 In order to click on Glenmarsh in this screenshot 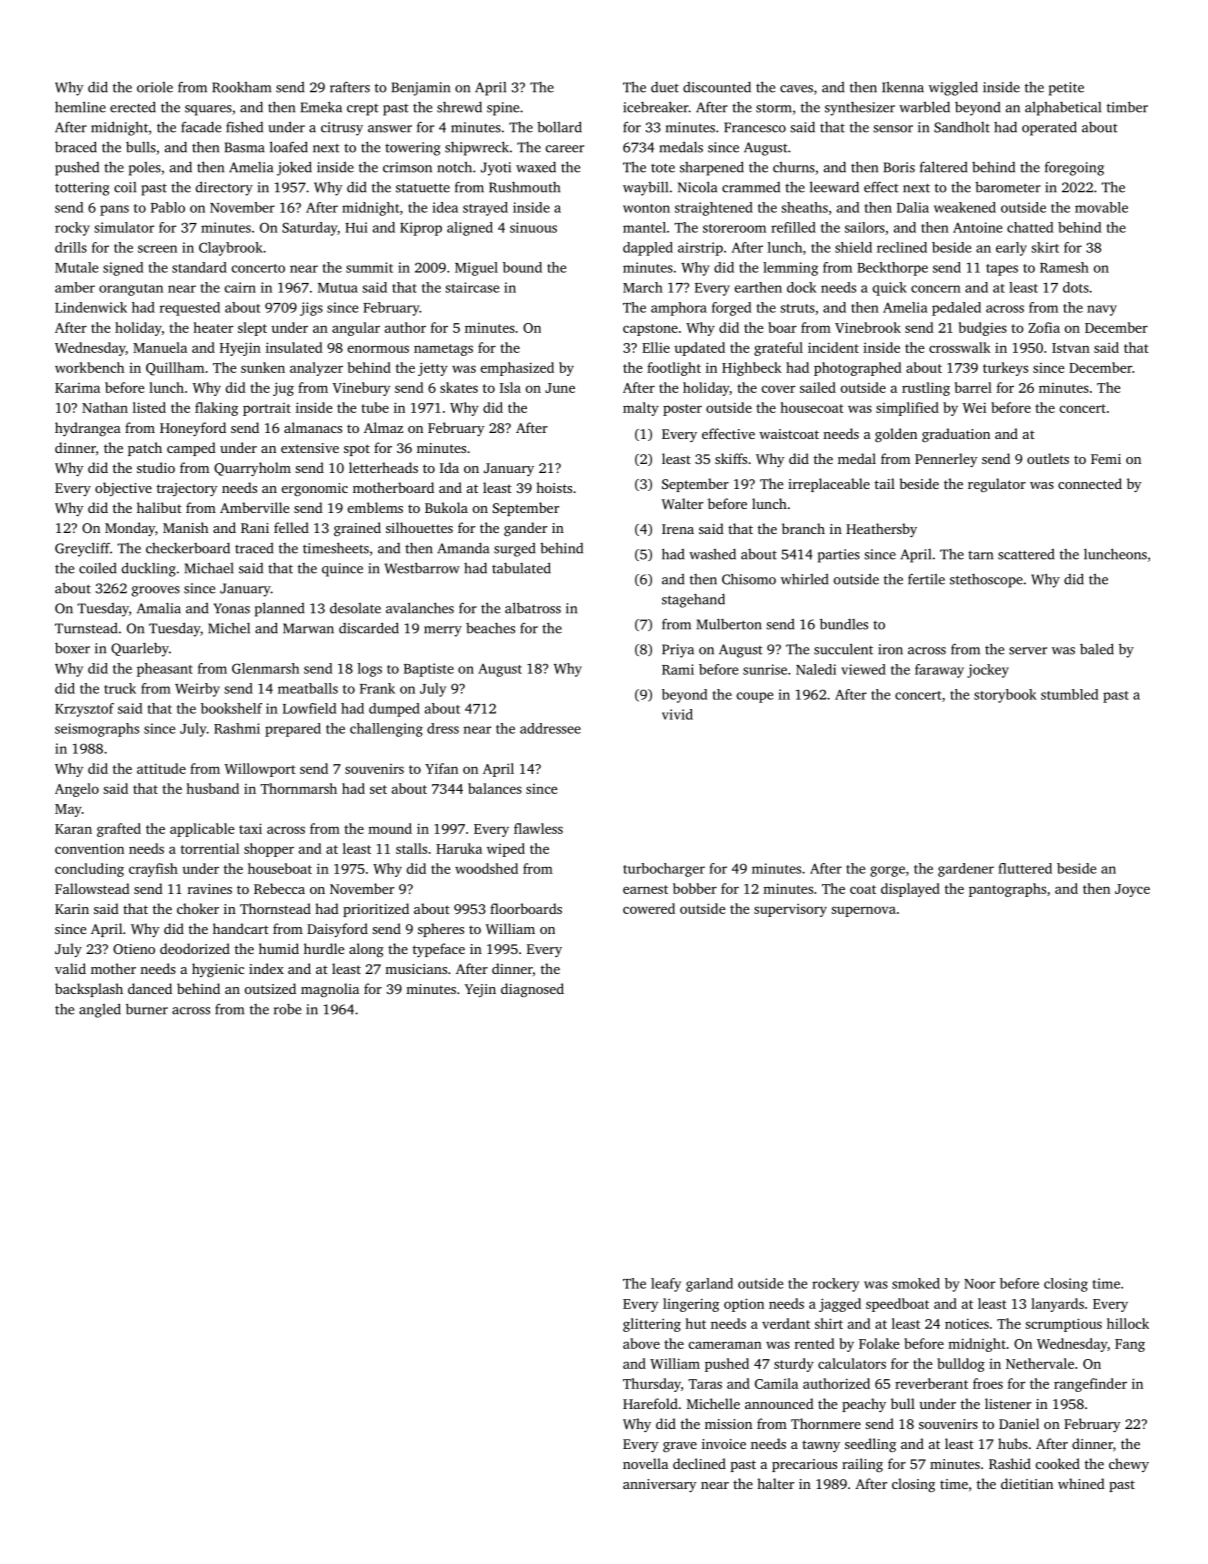, I will do `click(265, 668)`.
